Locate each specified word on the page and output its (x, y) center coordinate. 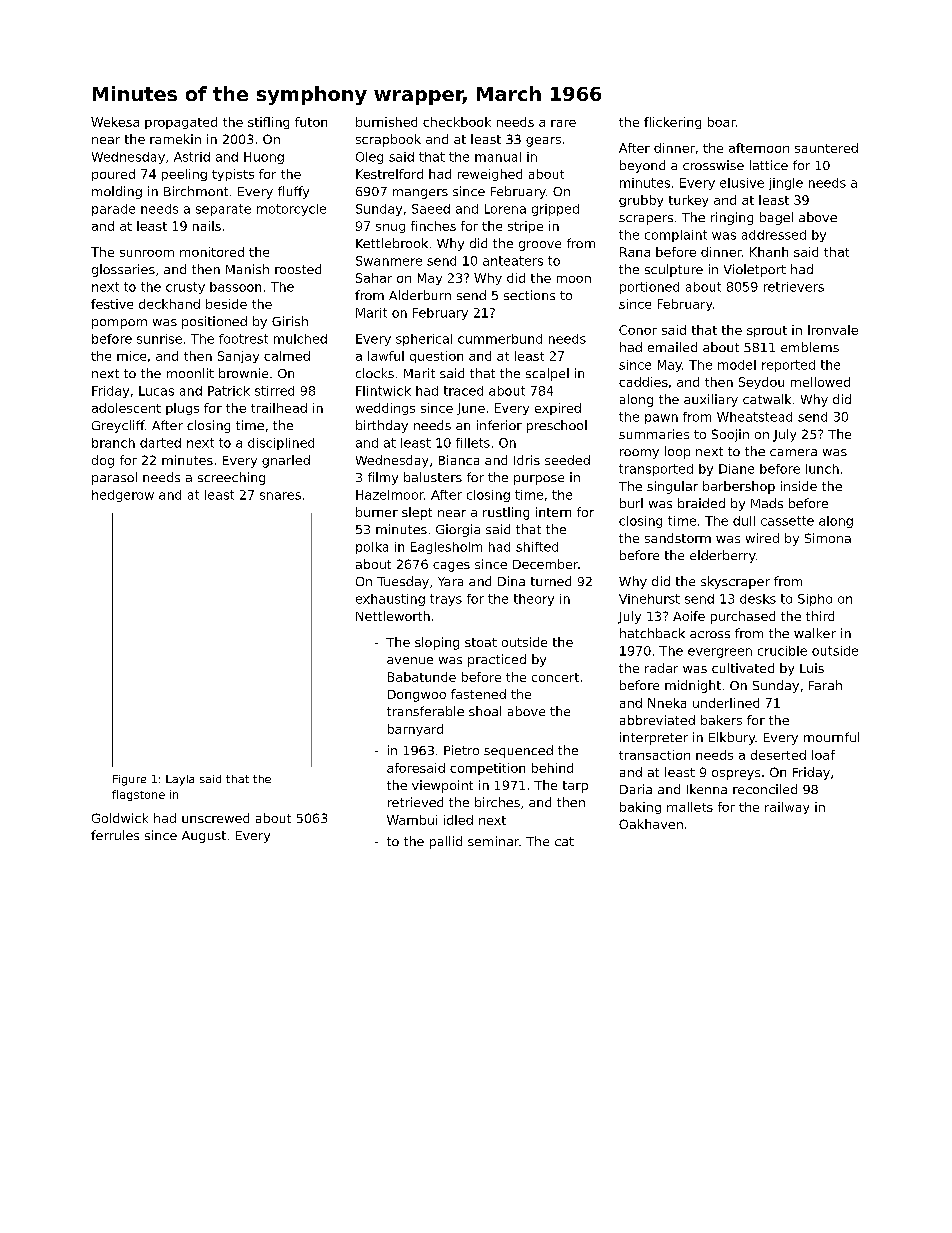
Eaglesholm (446, 548)
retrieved (415, 802)
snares (280, 496)
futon (311, 122)
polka (372, 548)
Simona (828, 538)
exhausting (390, 600)
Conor (638, 330)
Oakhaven (651, 824)
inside (799, 486)
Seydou (761, 383)
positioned (214, 322)
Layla (180, 780)
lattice (769, 165)
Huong (264, 158)
